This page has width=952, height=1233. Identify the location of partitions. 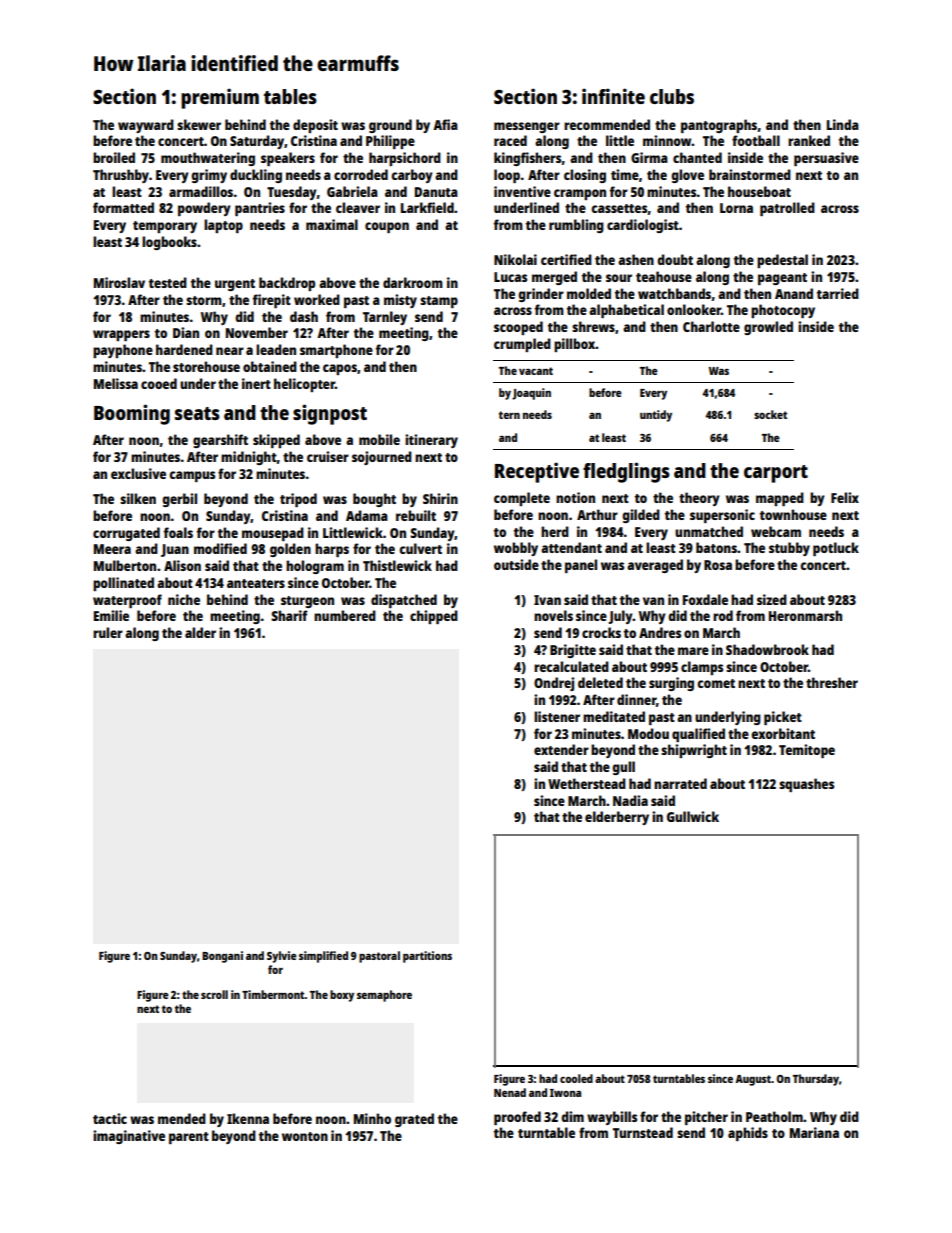
(427, 957).
